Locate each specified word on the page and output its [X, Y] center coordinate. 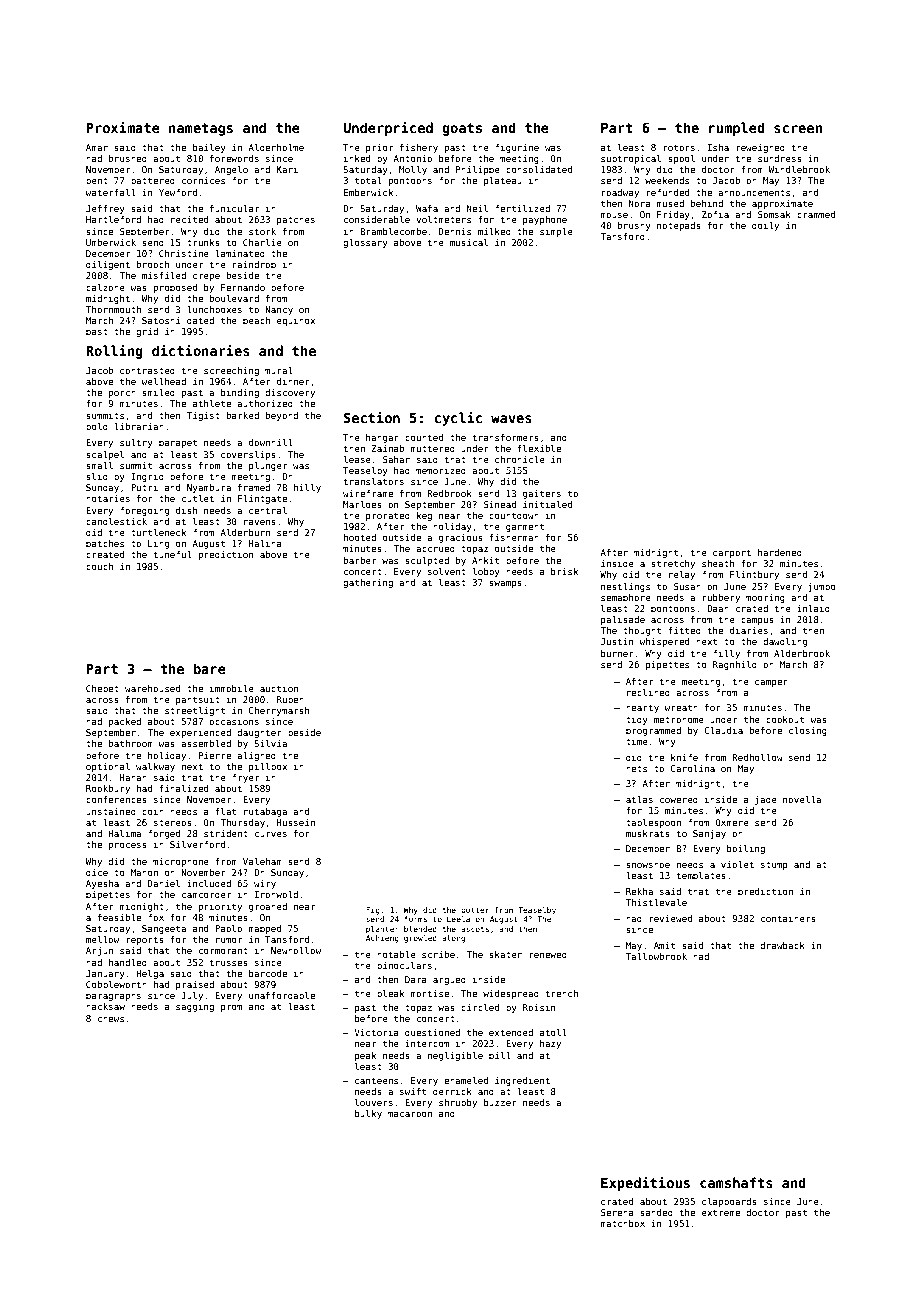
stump [774, 865]
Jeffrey [105, 209]
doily [765, 226]
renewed [548, 954]
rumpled [737, 129]
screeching [231, 371]
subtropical [631, 159]
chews [111, 1018]
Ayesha [102, 884]
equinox [296, 321]
